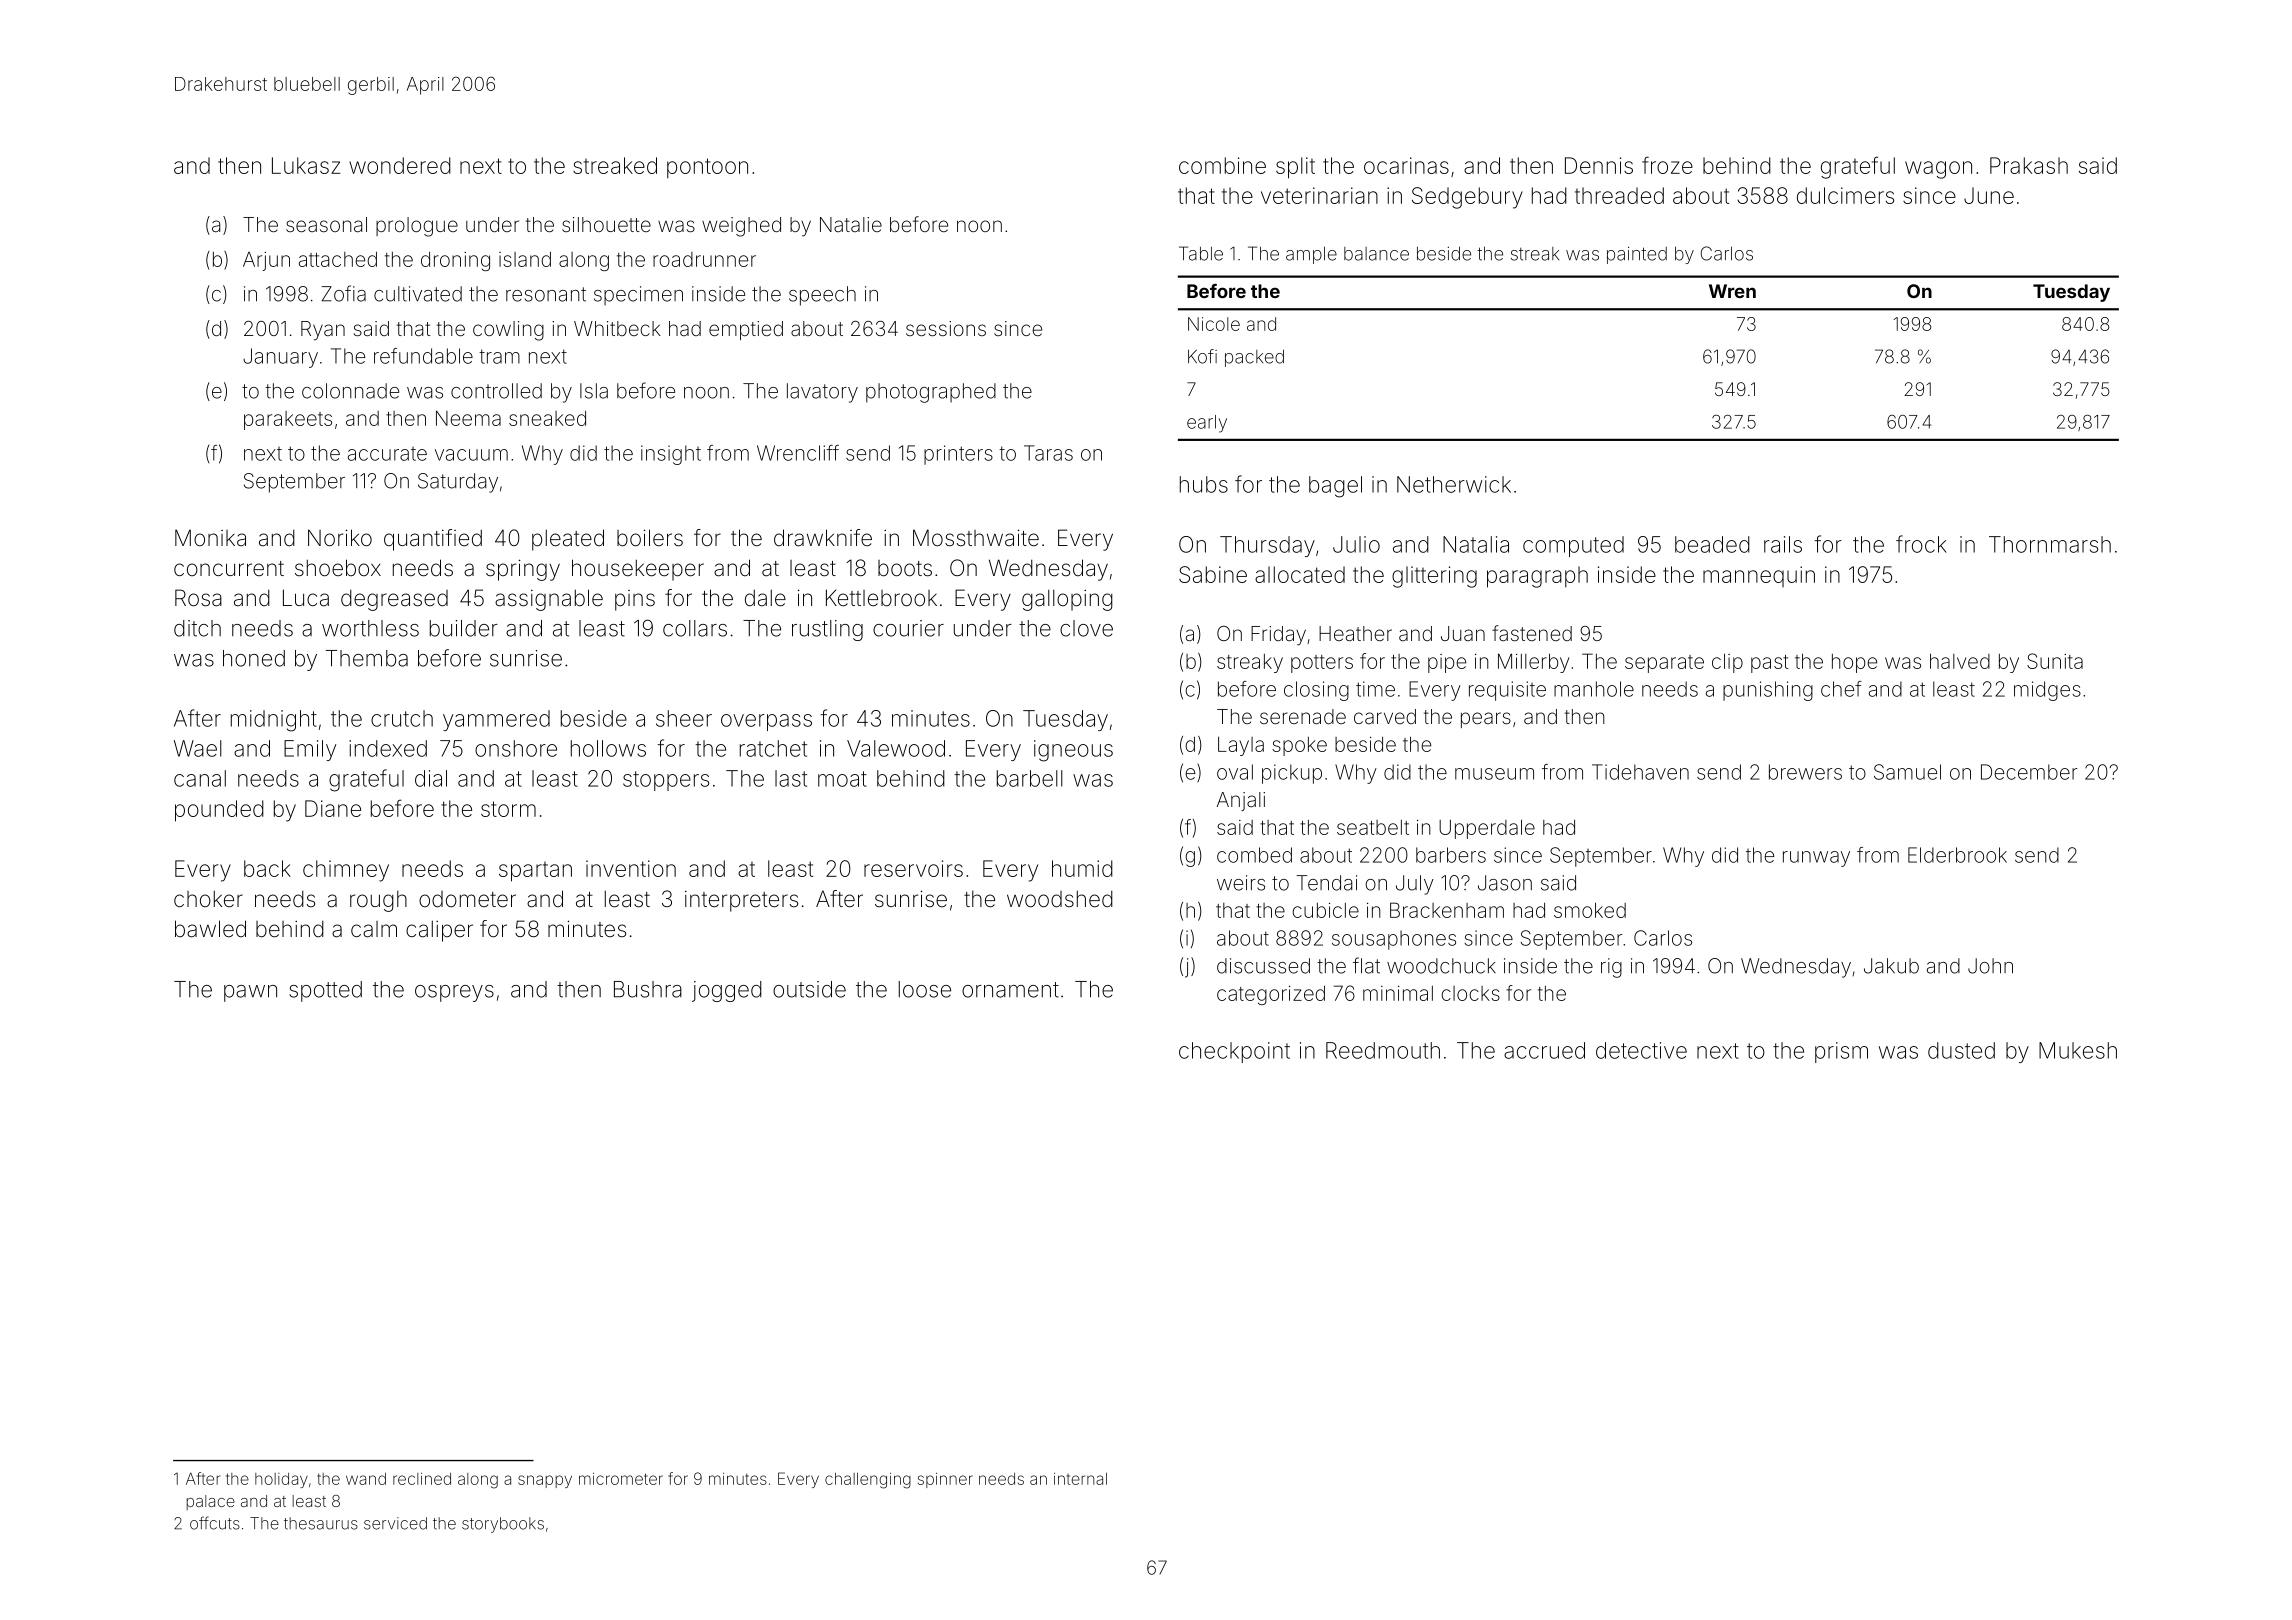 Image resolution: width=2292 pixels, height=1620 pixels. What do you see at coordinates (1222, 165) in the image?
I see `combine` at bounding box center [1222, 165].
